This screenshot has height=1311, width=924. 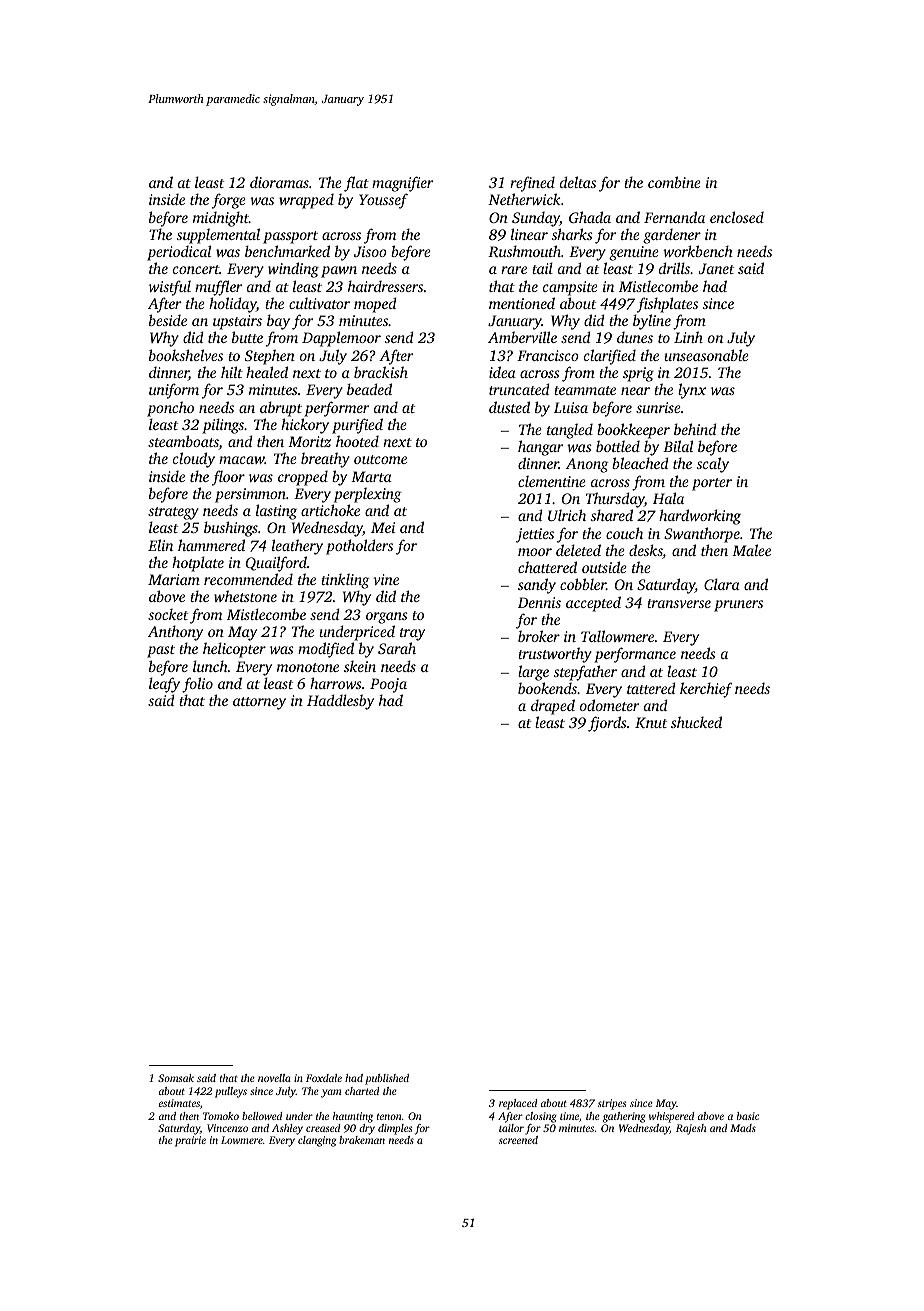 I want to click on refined, so click(x=532, y=184).
